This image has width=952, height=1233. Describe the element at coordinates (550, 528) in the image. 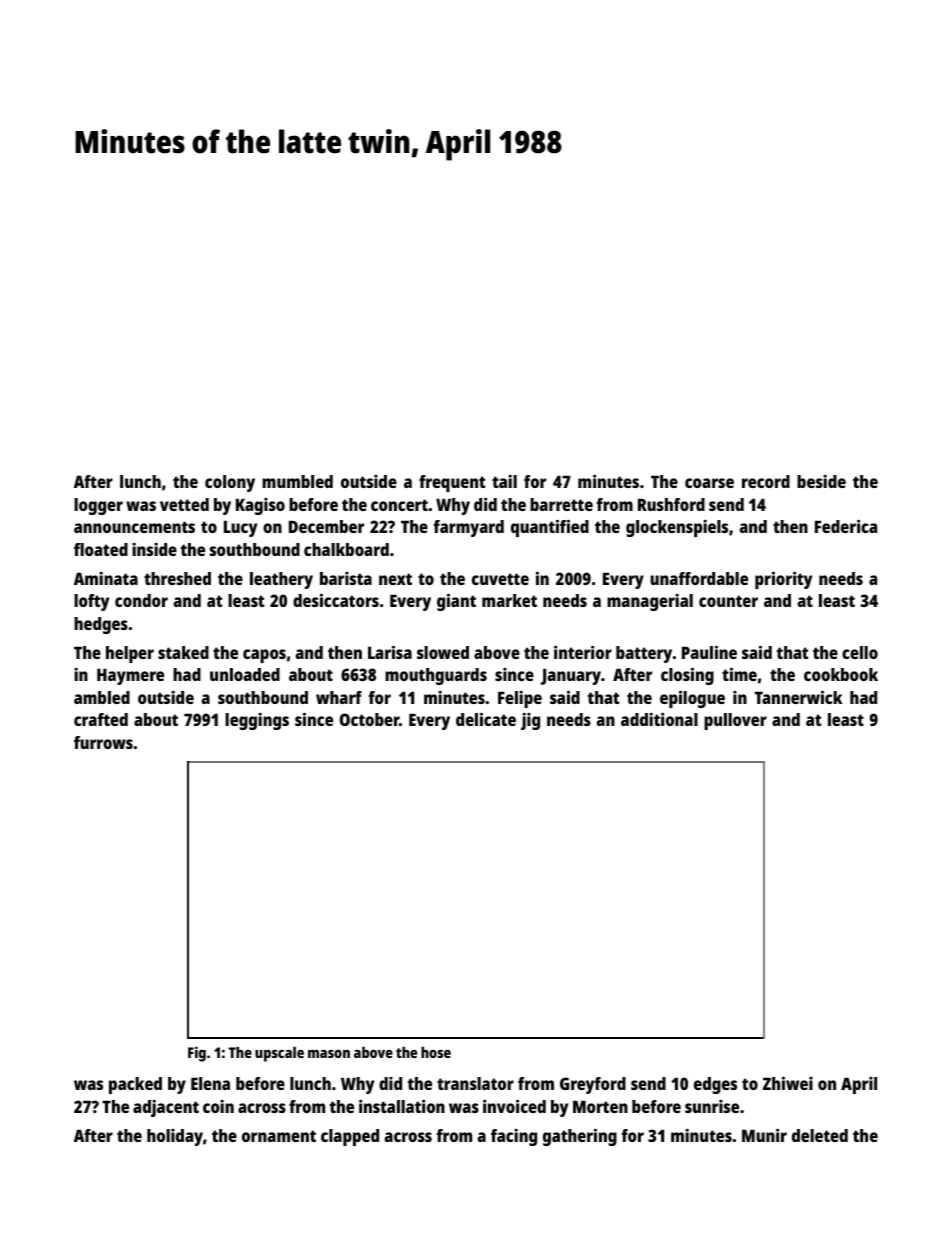

I see `quantified` at that location.
